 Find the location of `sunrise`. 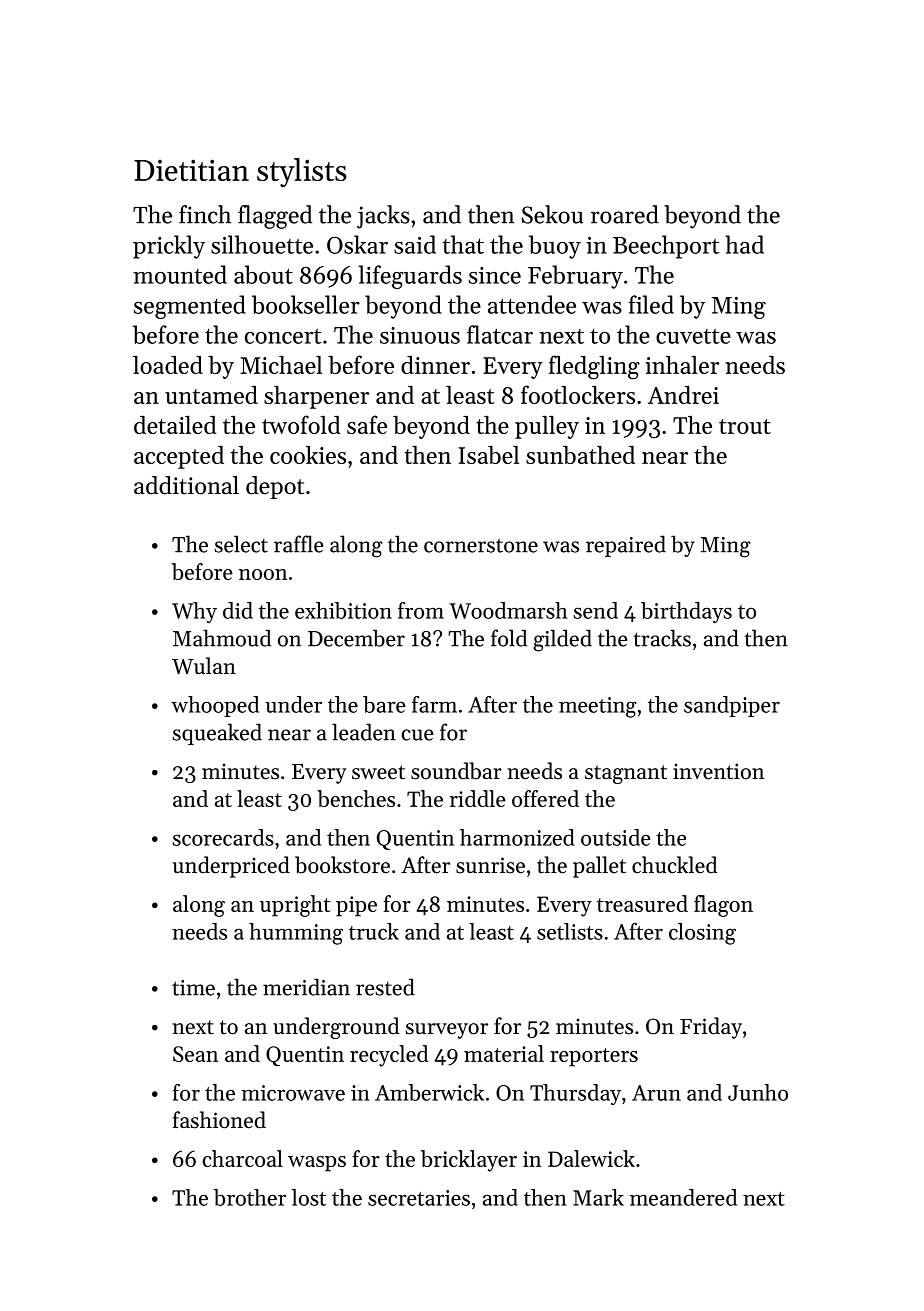

sunrise is located at coordinates (490, 865).
